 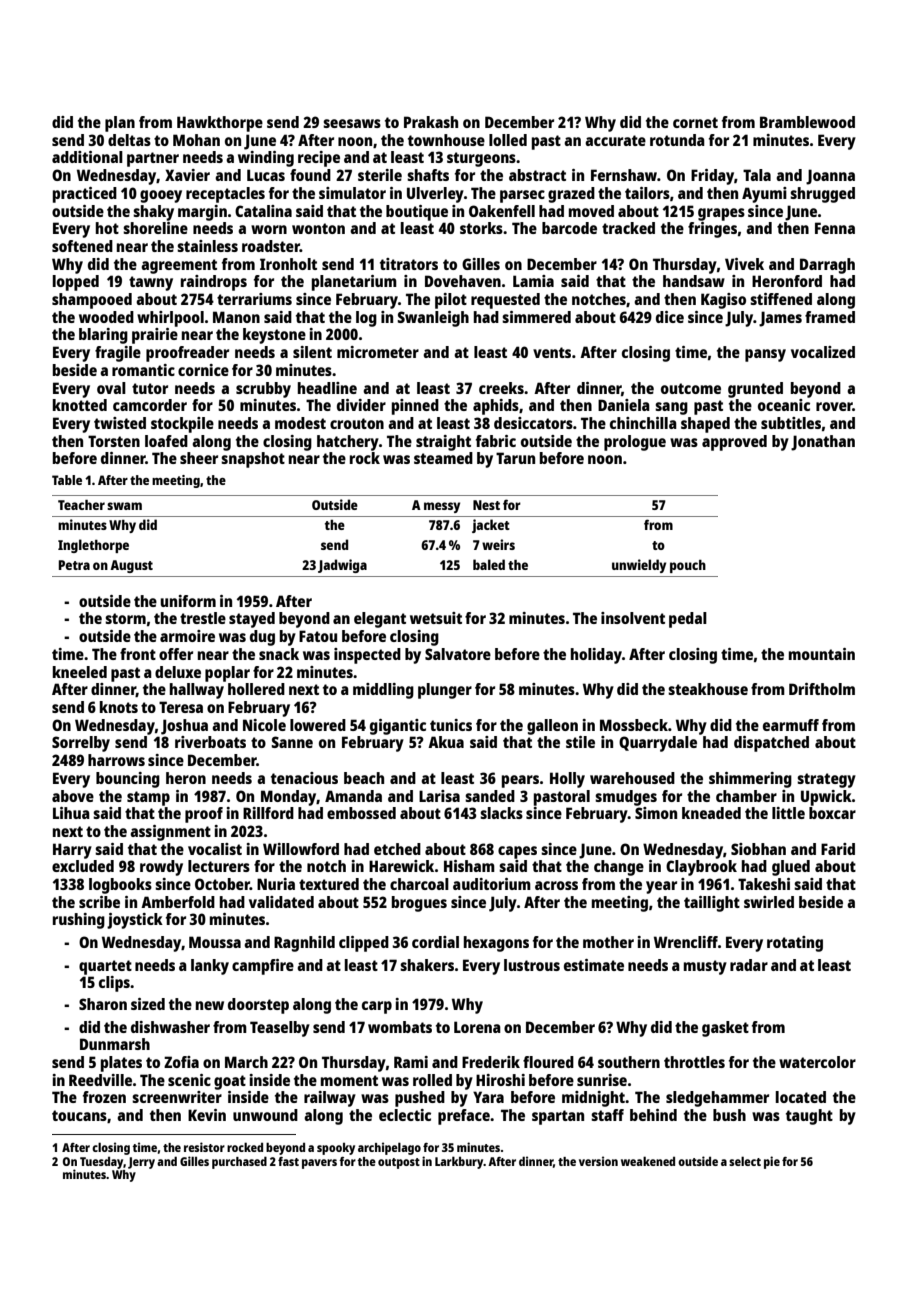 What do you see at coordinates (239, 1162) in the page?
I see `purchased` at bounding box center [239, 1162].
